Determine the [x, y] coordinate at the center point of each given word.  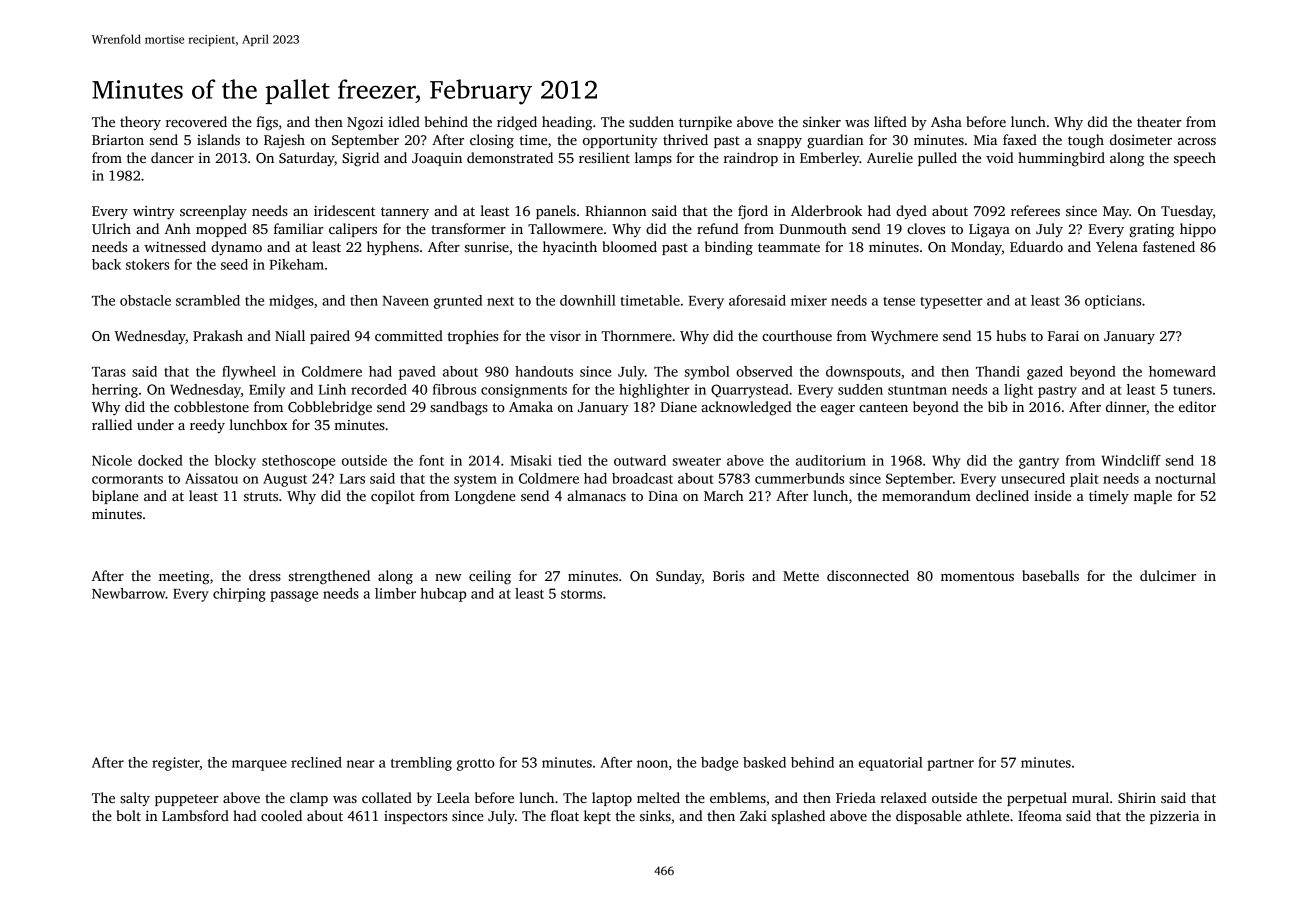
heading [567, 123]
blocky [235, 462]
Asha [946, 121]
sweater [697, 461]
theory [140, 123]
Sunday [679, 577]
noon [652, 764]
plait [1084, 480]
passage [294, 596]
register [176, 764]
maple [1153, 497]
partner [950, 765]
